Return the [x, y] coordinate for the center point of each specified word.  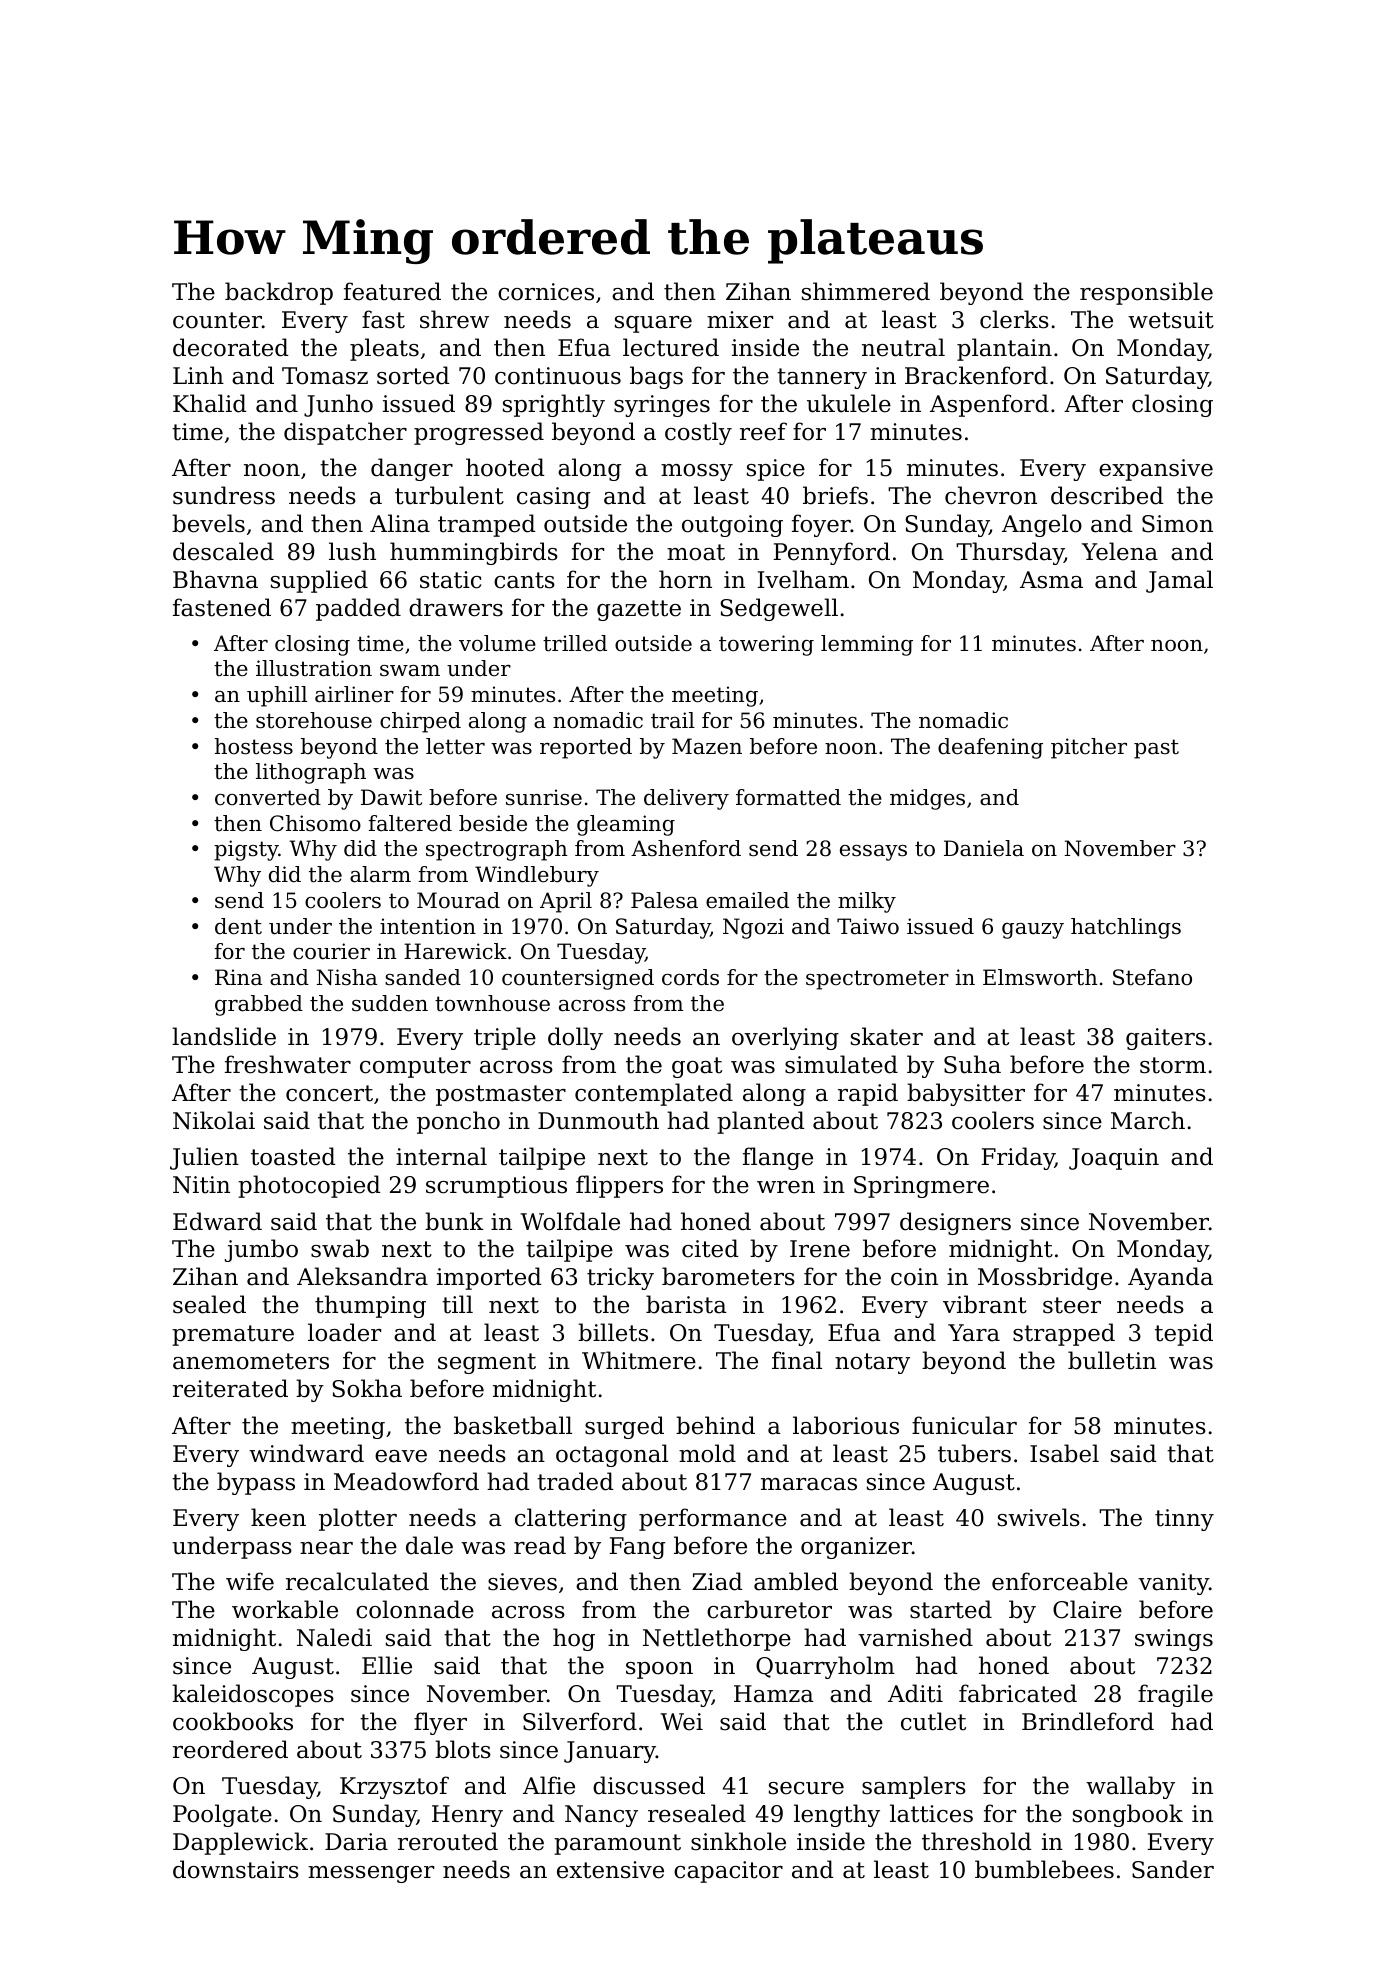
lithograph [311, 773]
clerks [1014, 319]
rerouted [448, 1841]
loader [344, 1332]
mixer [740, 320]
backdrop [279, 293]
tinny [1184, 1520]
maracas [809, 1484]
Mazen [707, 746]
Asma [1051, 580]
